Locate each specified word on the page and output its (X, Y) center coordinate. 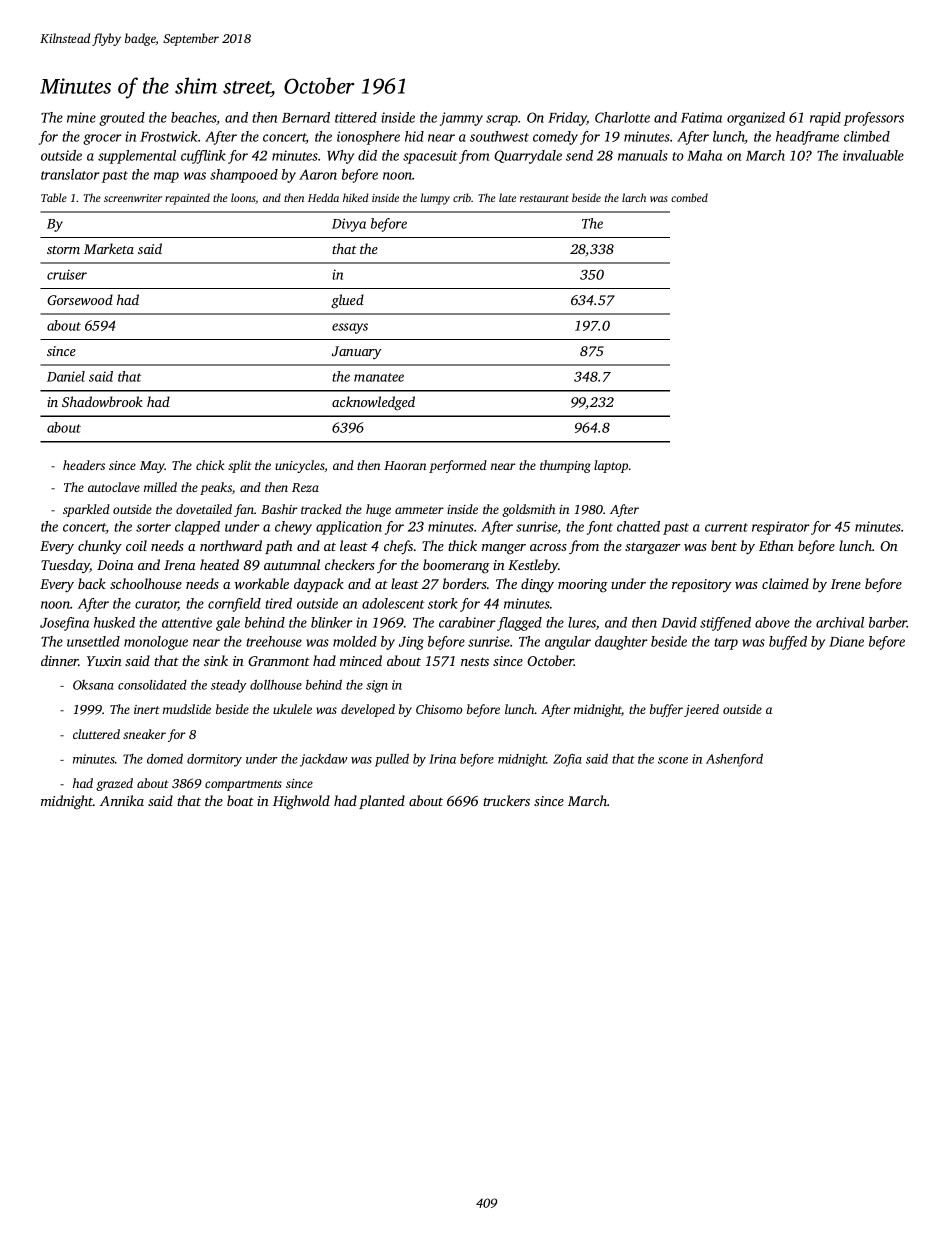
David (679, 622)
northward (231, 545)
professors (874, 119)
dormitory (214, 760)
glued (347, 301)
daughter (621, 643)
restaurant (544, 198)
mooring (583, 586)
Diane (846, 641)
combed (689, 197)
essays (350, 328)
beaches (194, 118)
